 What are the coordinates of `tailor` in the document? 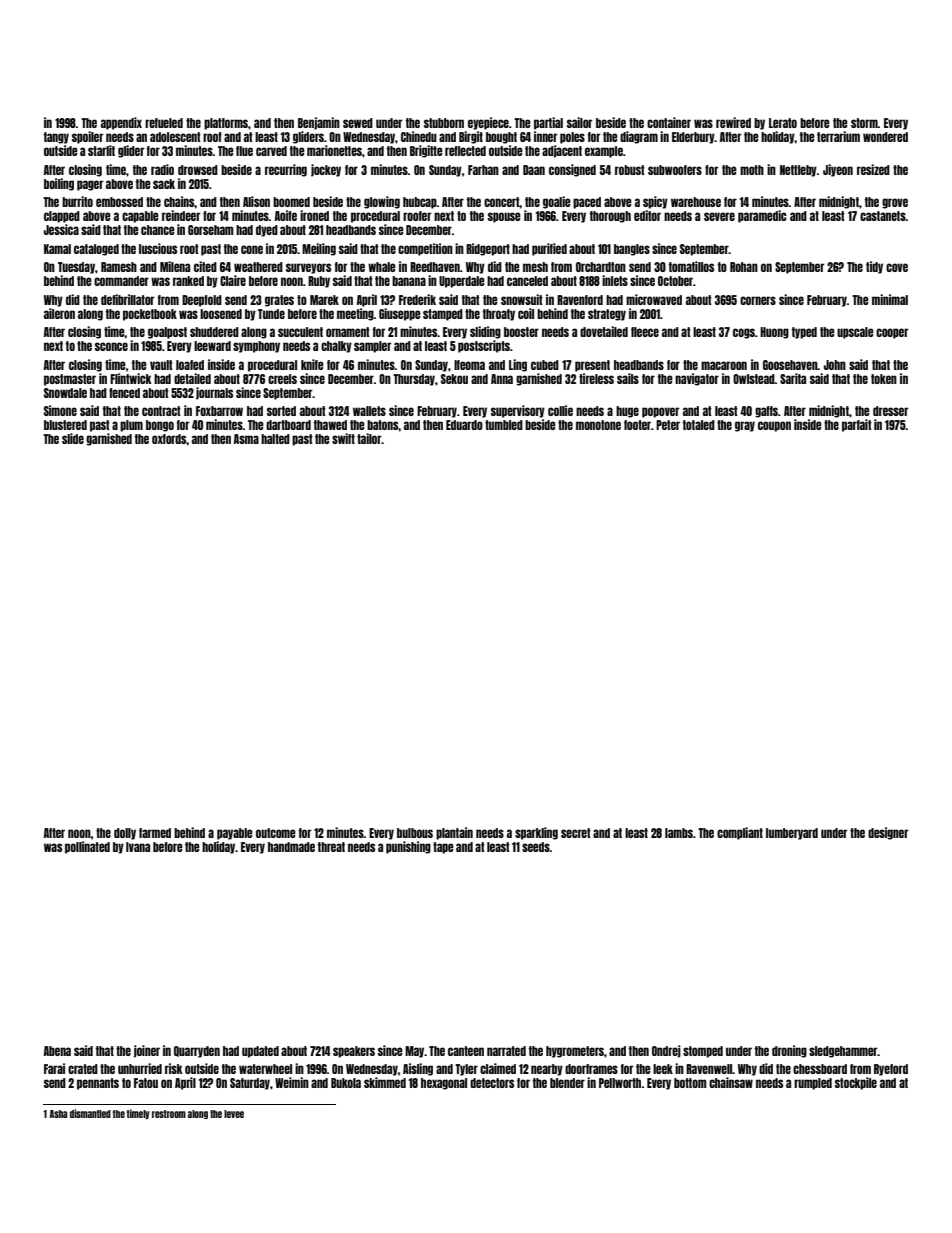 It's located at (369, 438).
